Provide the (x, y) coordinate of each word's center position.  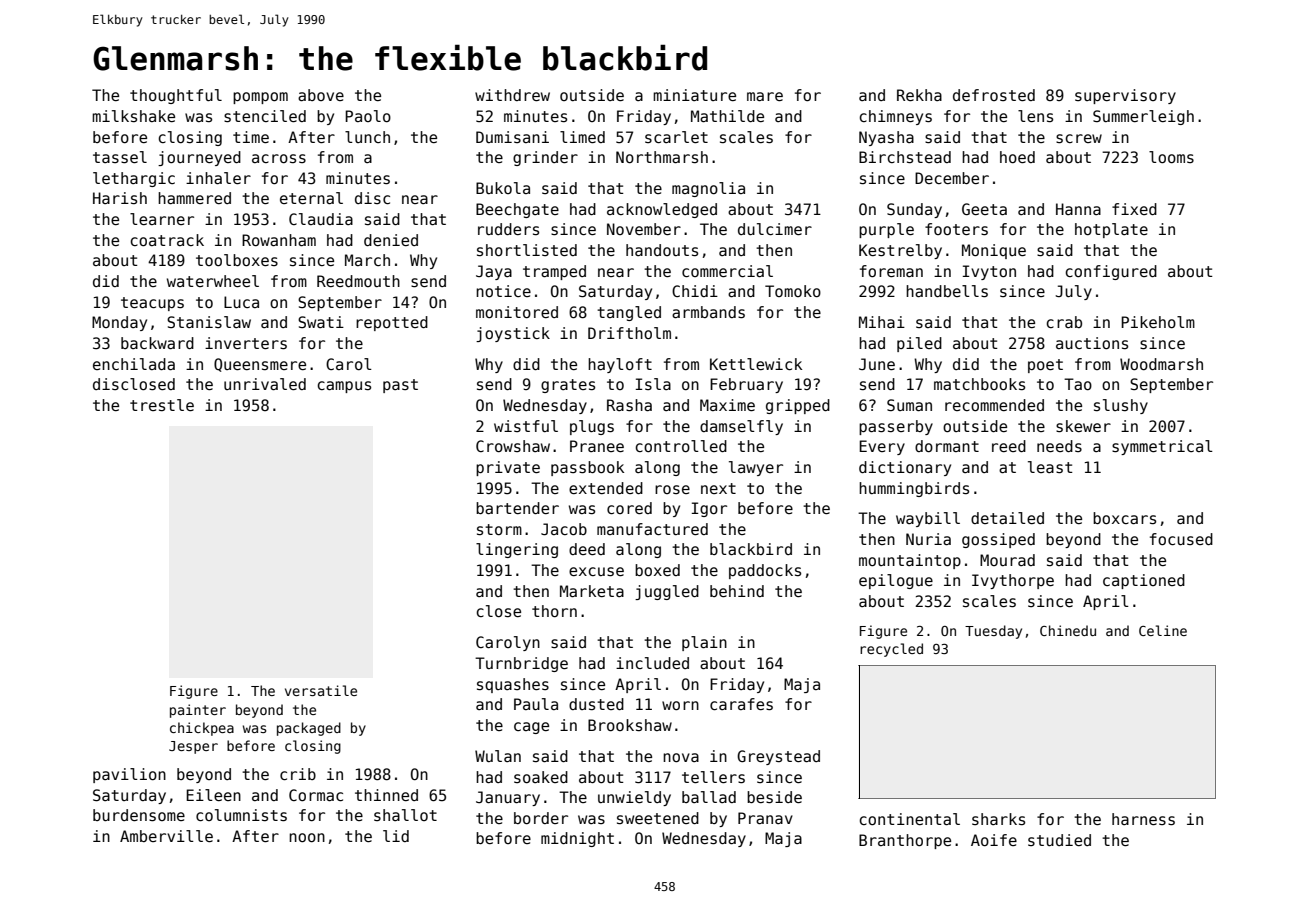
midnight (577, 839)
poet (1045, 366)
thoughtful (176, 96)
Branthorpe (905, 841)
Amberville (166, 836)
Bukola (503, 188)
